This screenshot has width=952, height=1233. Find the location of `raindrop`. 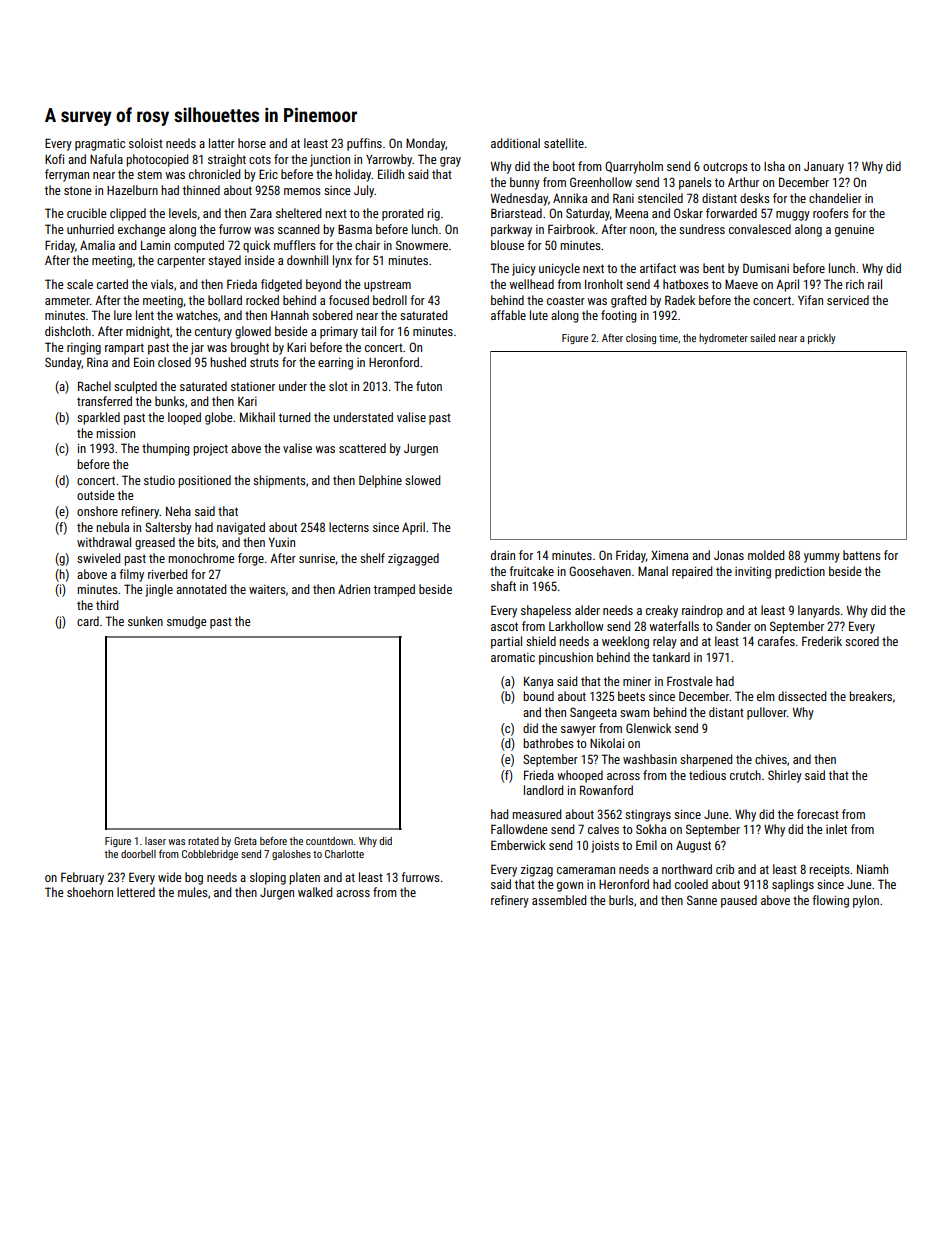

raindrop is located at coordinates (702, 611).
